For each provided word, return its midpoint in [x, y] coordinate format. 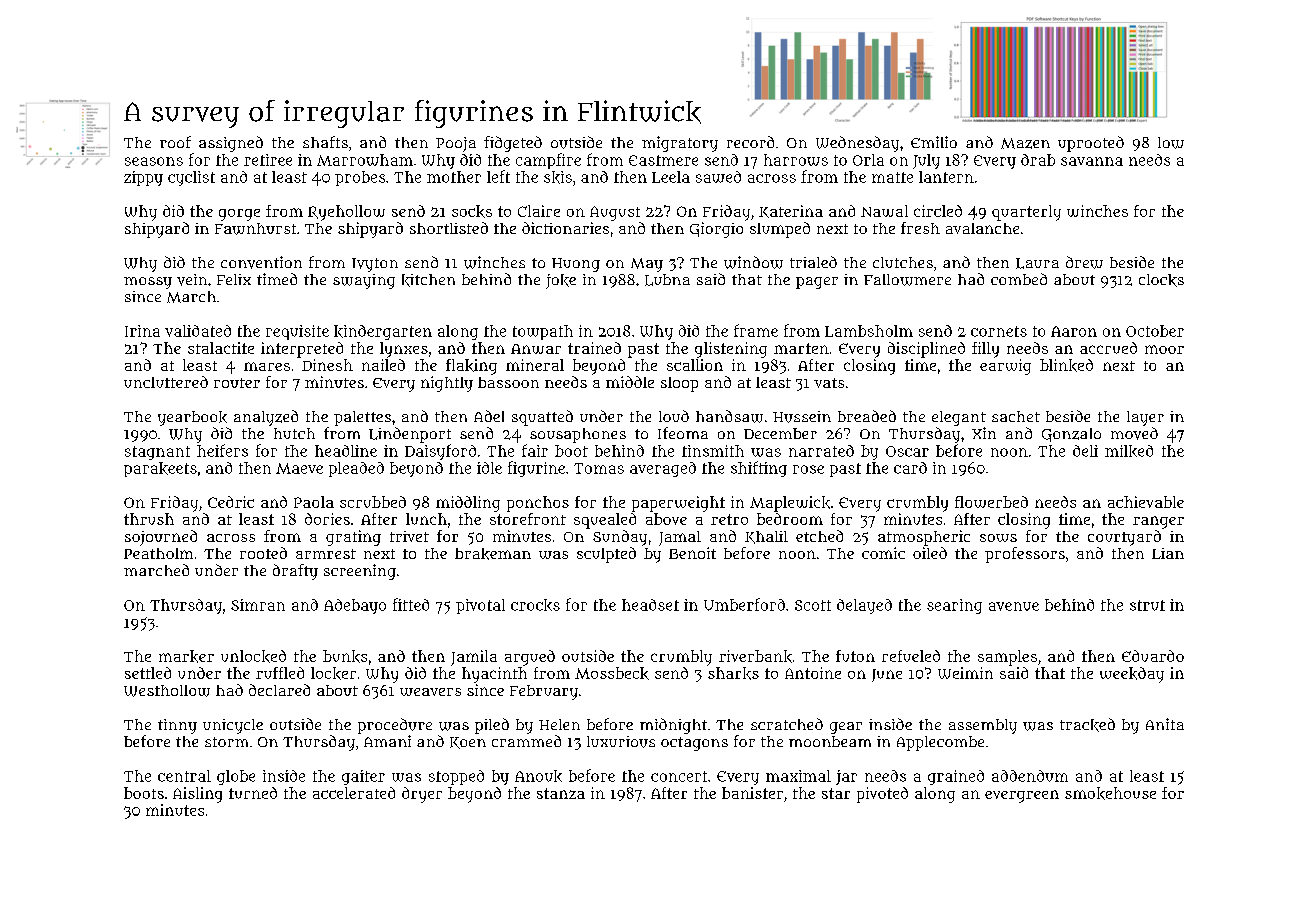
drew [1084, 262]
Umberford [744, 604]
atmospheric [924, 538]
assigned [231, 144]
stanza [561, 793]
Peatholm [158, 553]
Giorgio [716, 230]
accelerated [354, 793]
